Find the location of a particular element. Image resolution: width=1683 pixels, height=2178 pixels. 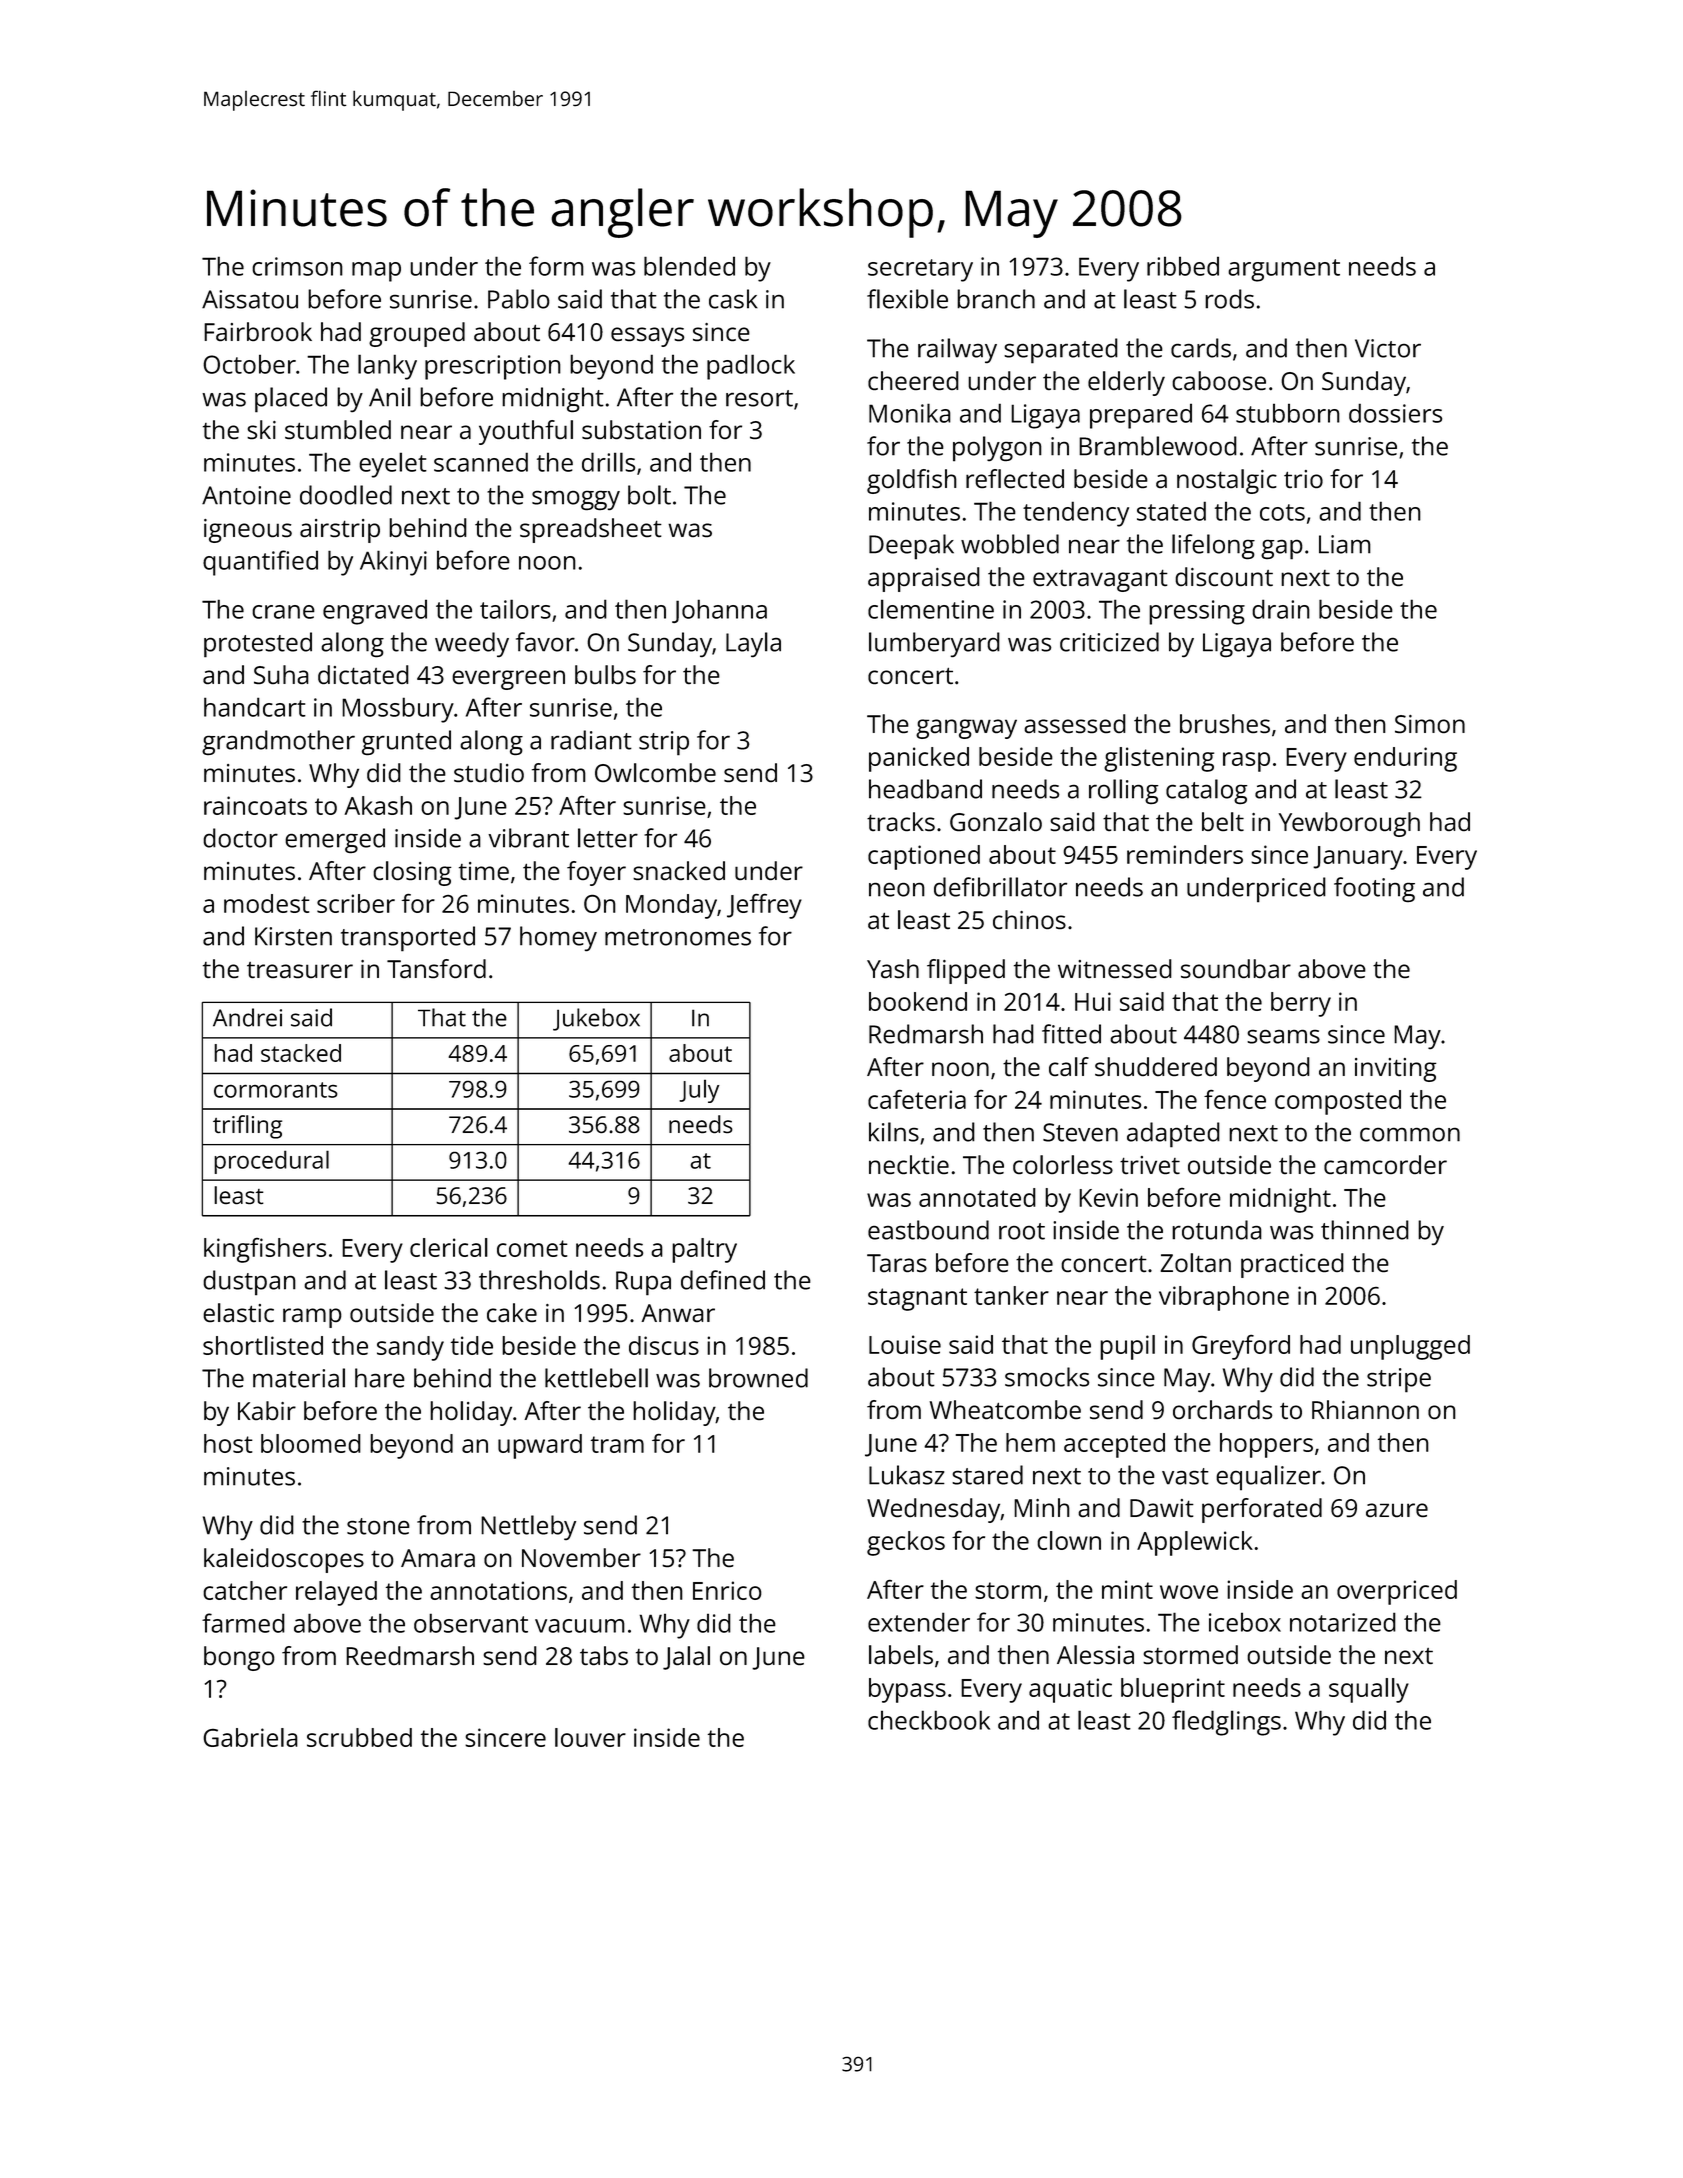

form is located at coordinates (556, 266).
